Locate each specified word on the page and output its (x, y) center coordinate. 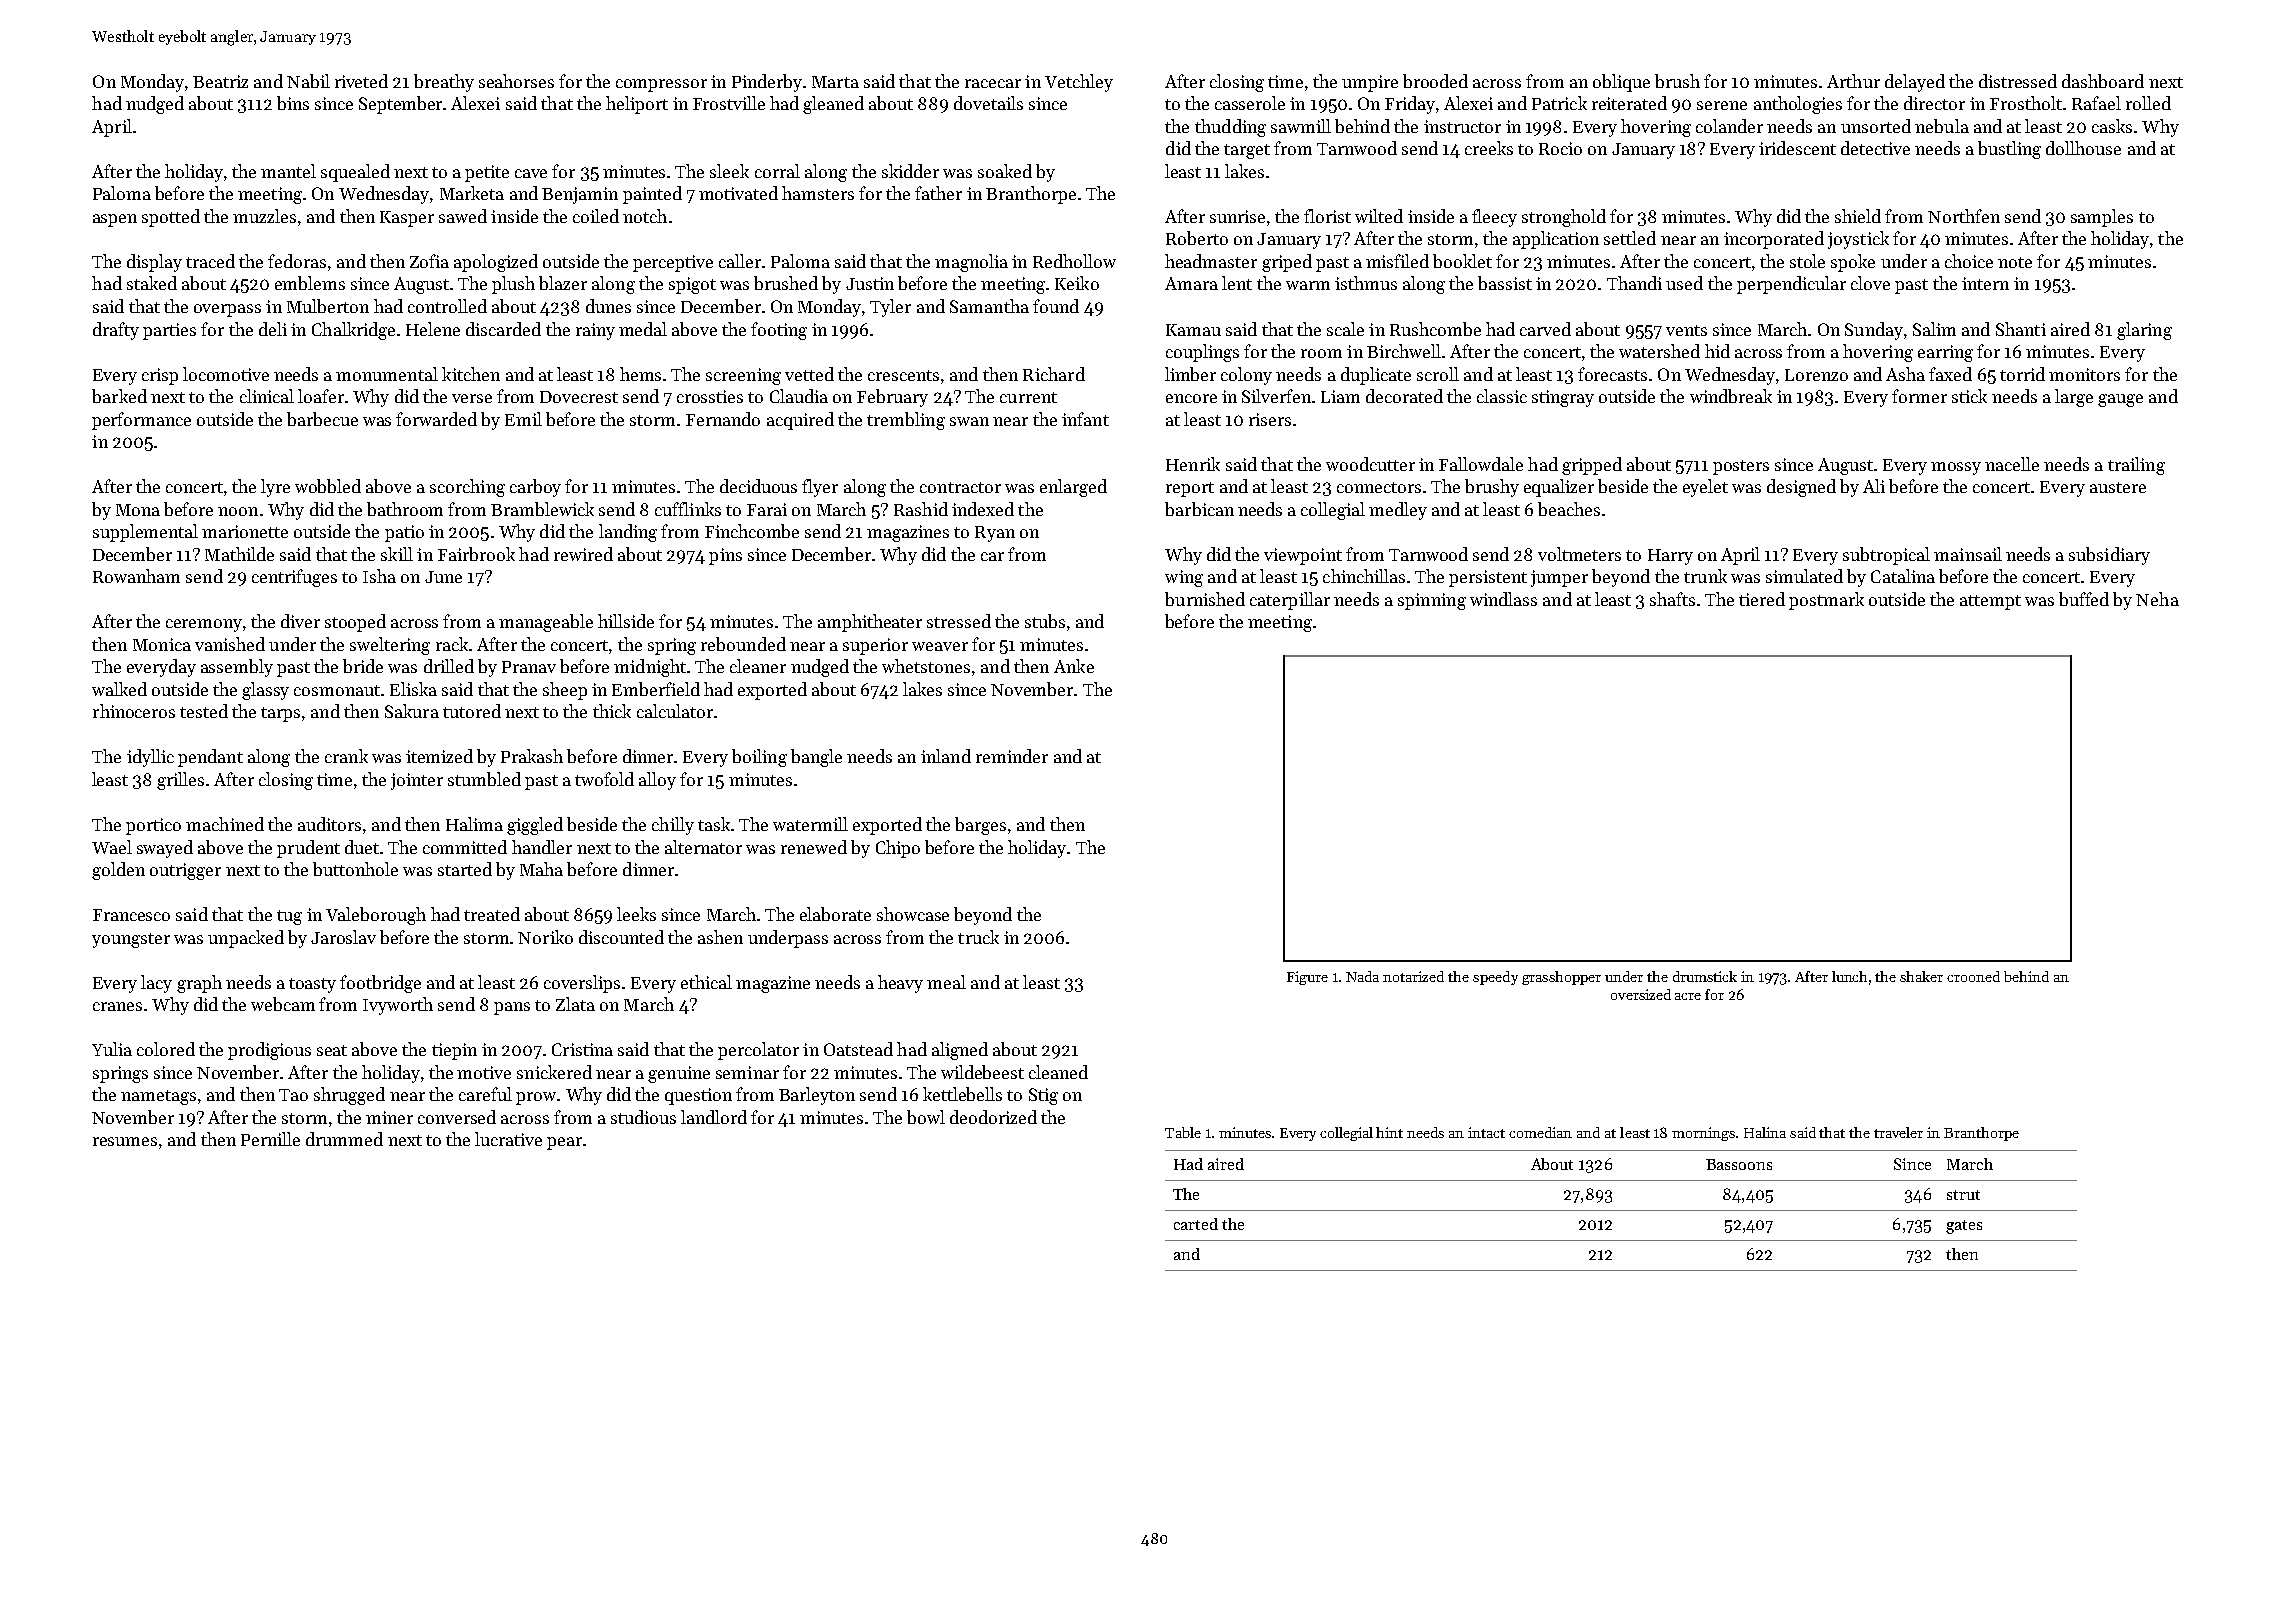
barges (980, 826)
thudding (1230, 128)
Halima (474, 824)
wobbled (328, 486)
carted (1196, 1224)
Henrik (1193, 464)
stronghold (1564, 218)
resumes (125, 1141)
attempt (1990, 602)
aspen (115, 220)
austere (2118, 487)
